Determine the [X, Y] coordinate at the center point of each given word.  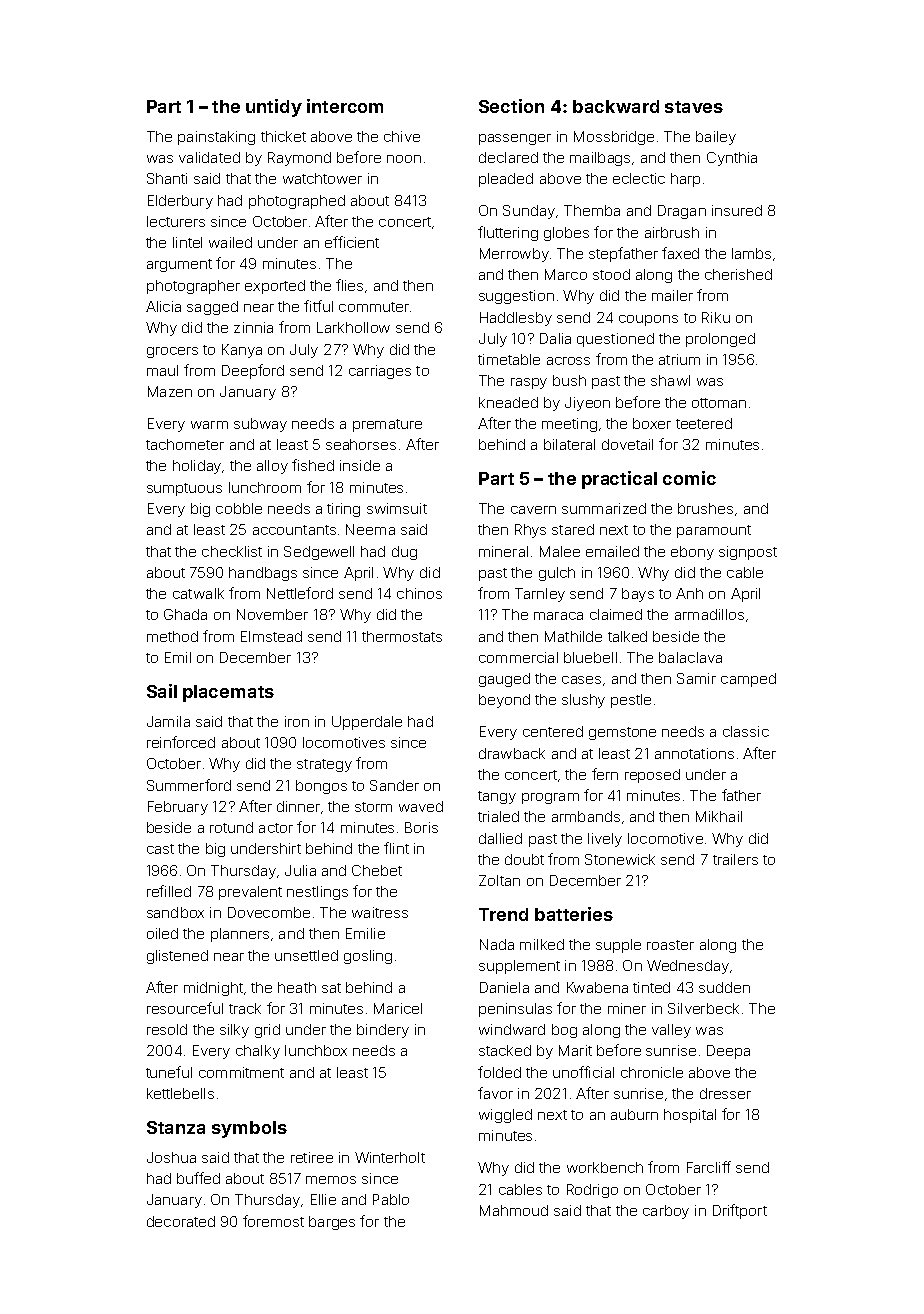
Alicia [163, 306]
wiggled [505, 1116]
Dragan [682, 212]
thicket [283, 136]
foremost [273, 1221]
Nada [497, 944]
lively [605, 840]
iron [297, 721]
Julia [300, 870]
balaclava [690, 657]
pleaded [506, 180]
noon [404, 159]
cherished [738, 274]
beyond [504, 701]
